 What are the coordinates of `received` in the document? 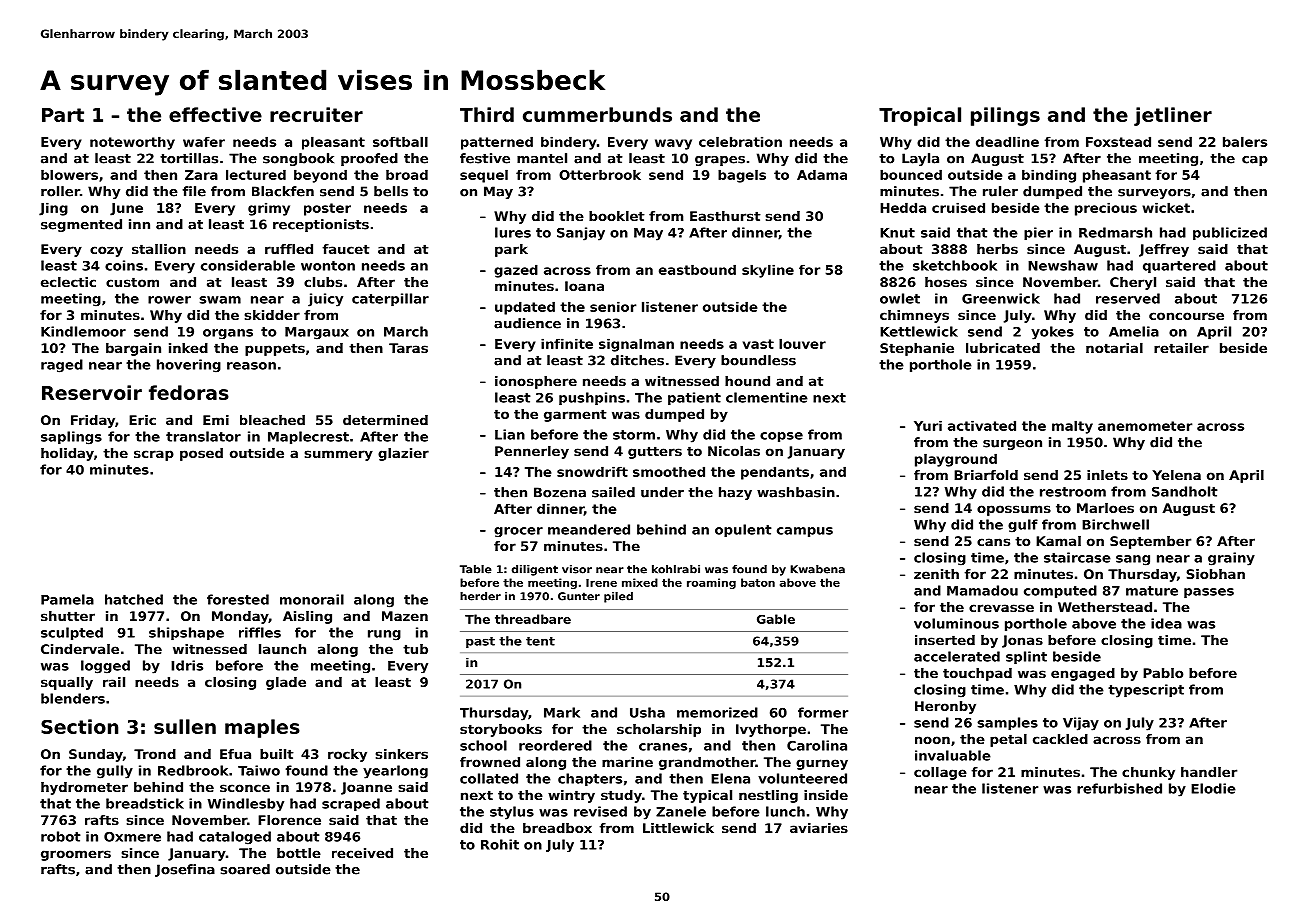 It's located at (362, 853).
